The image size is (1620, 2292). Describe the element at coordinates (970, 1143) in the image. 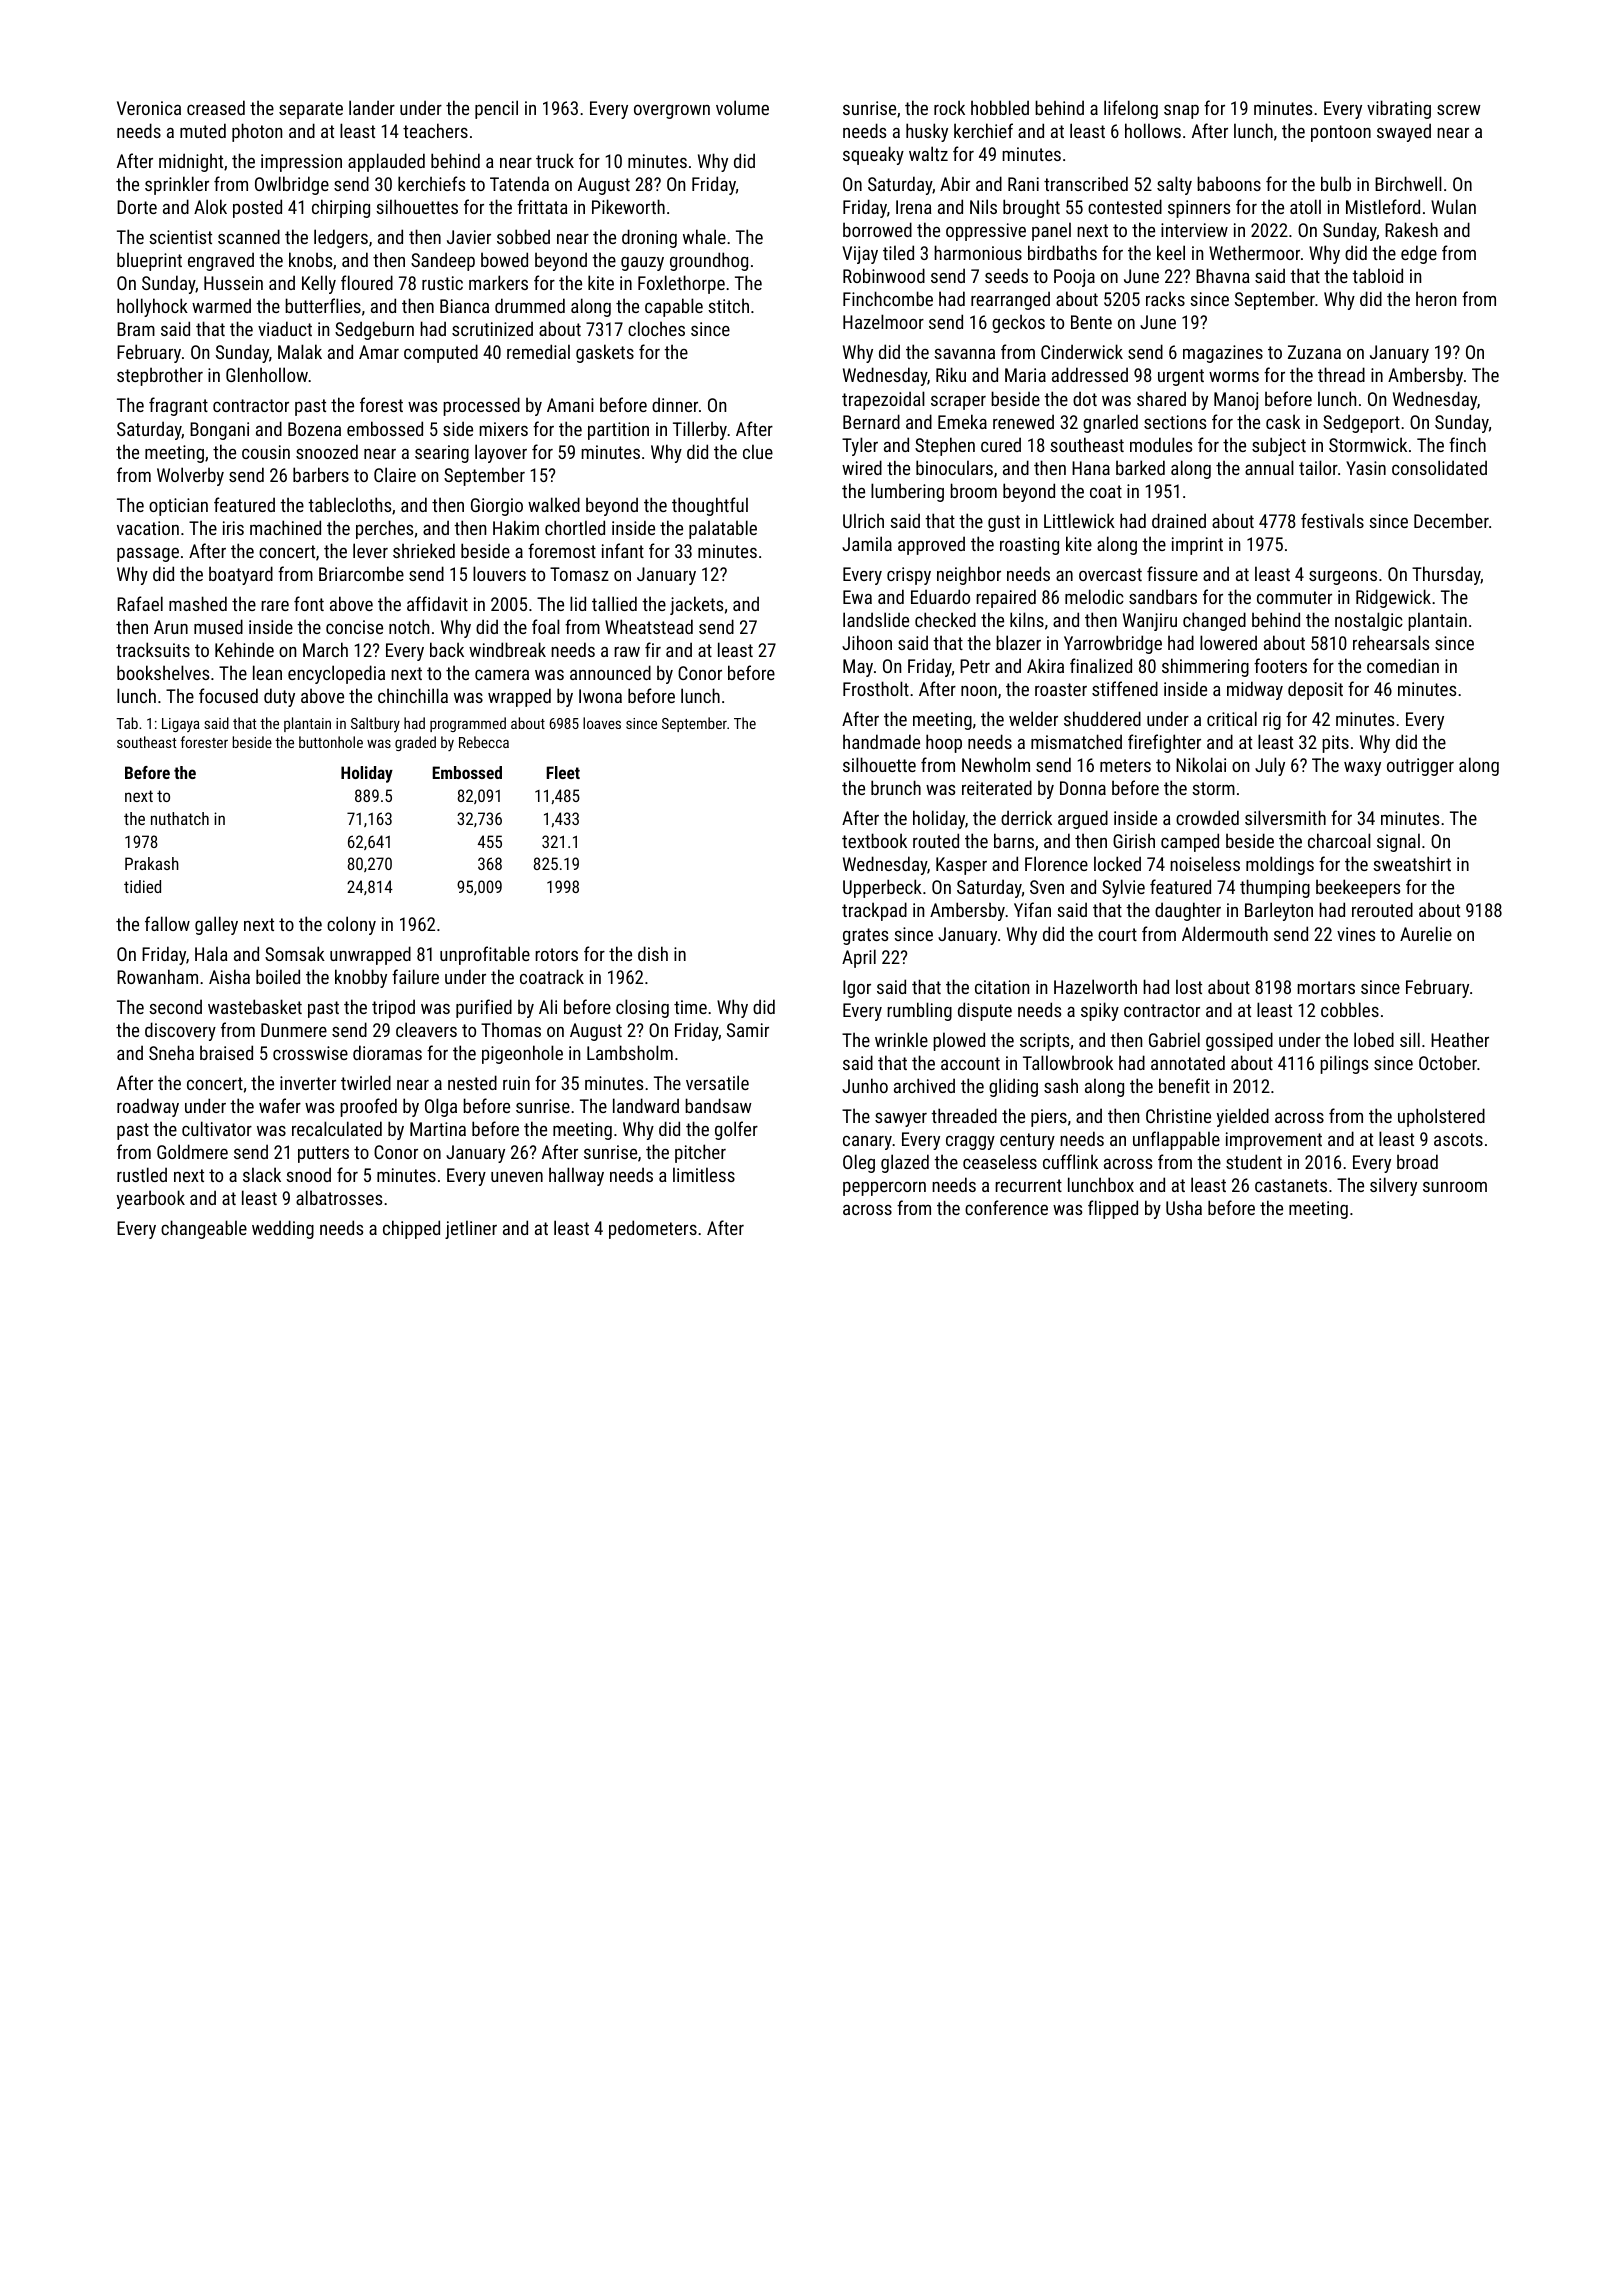

I see `craggy` at that location.
